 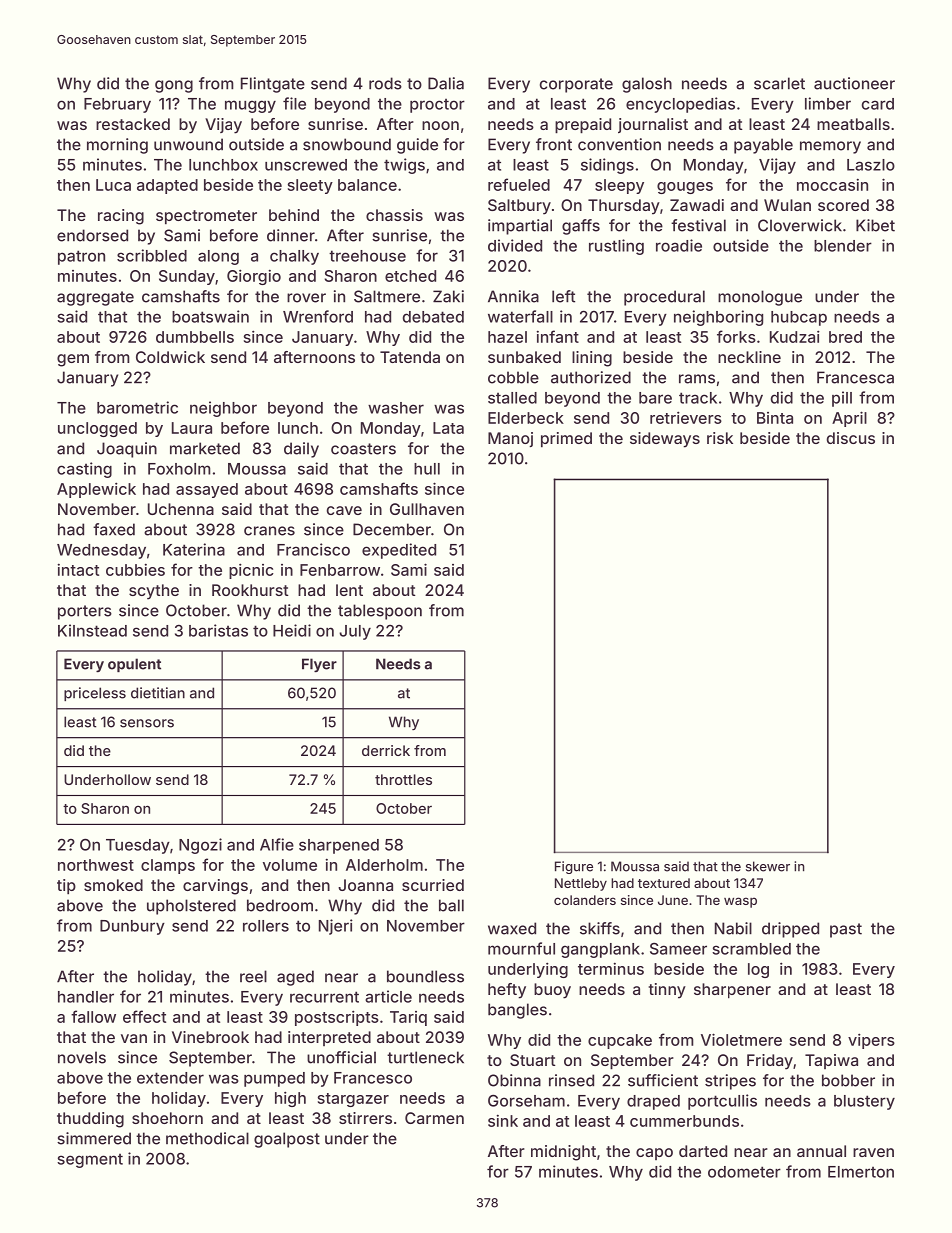 I want to click on Rookhurst, so click(x=250, y=590).
